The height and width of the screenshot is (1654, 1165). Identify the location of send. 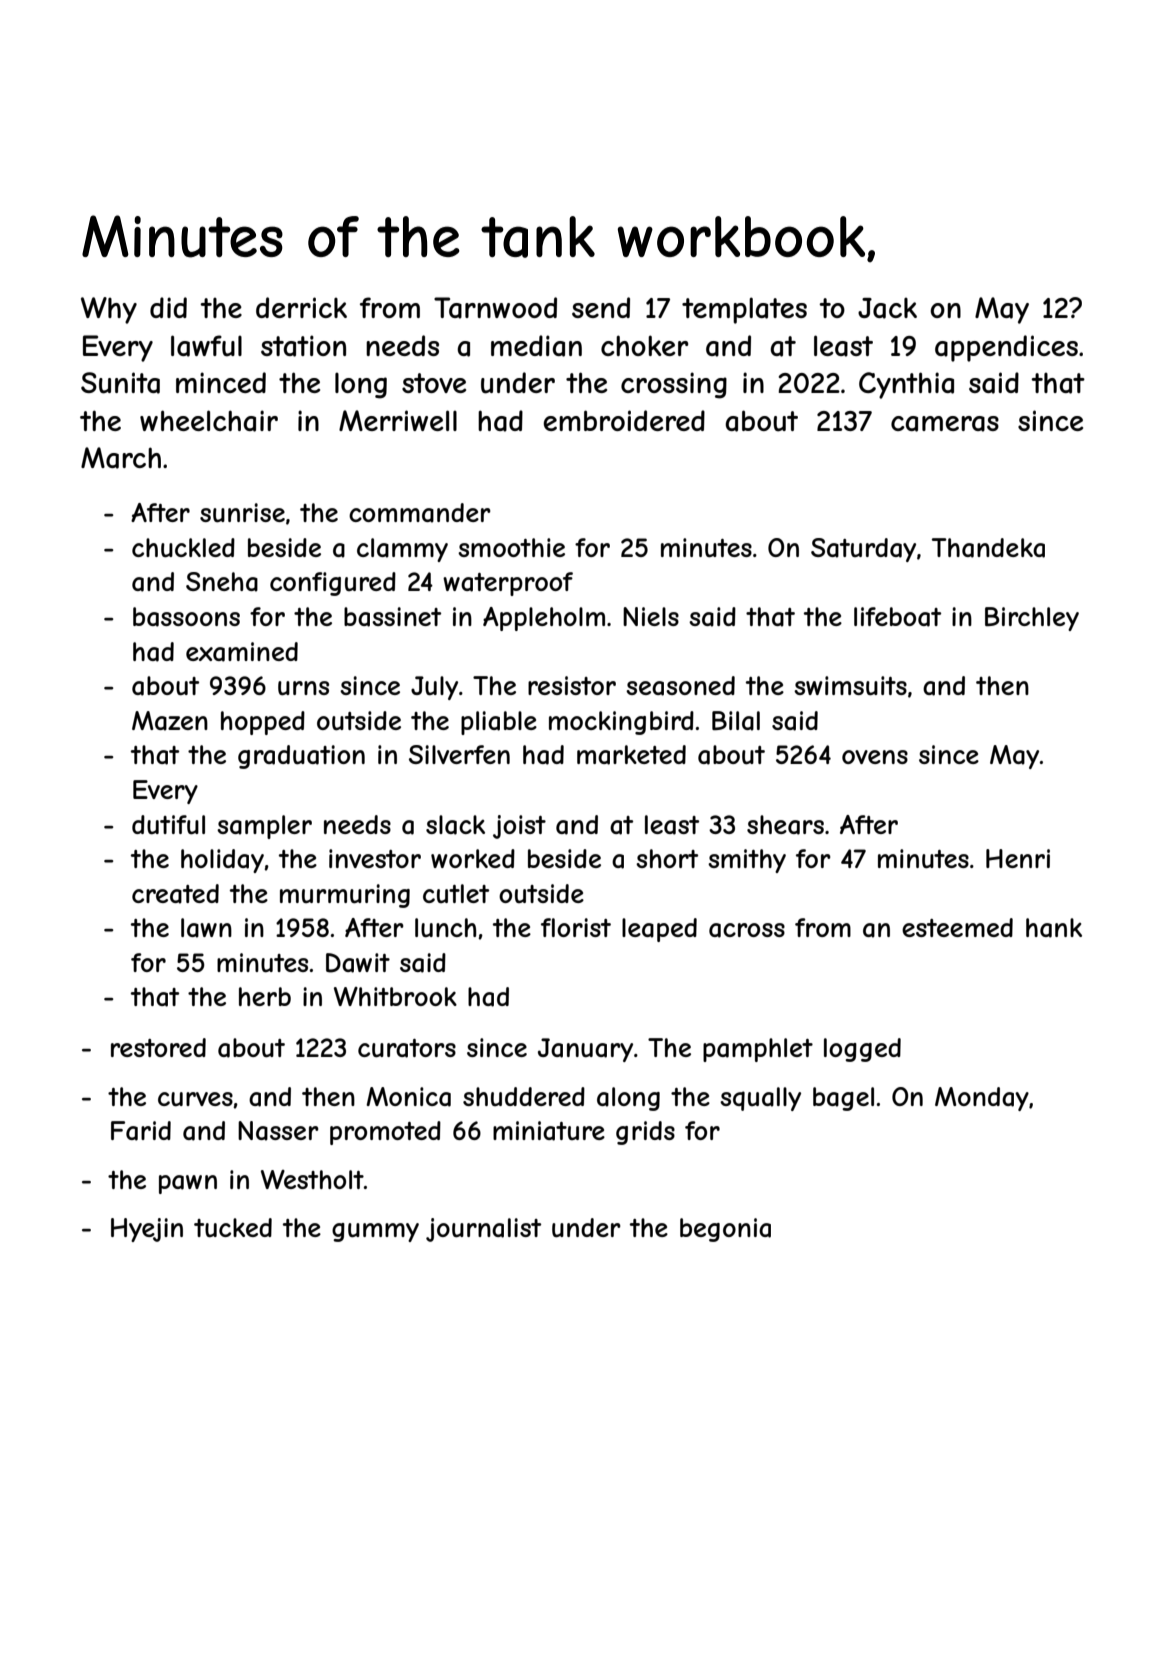
(601, 307).
